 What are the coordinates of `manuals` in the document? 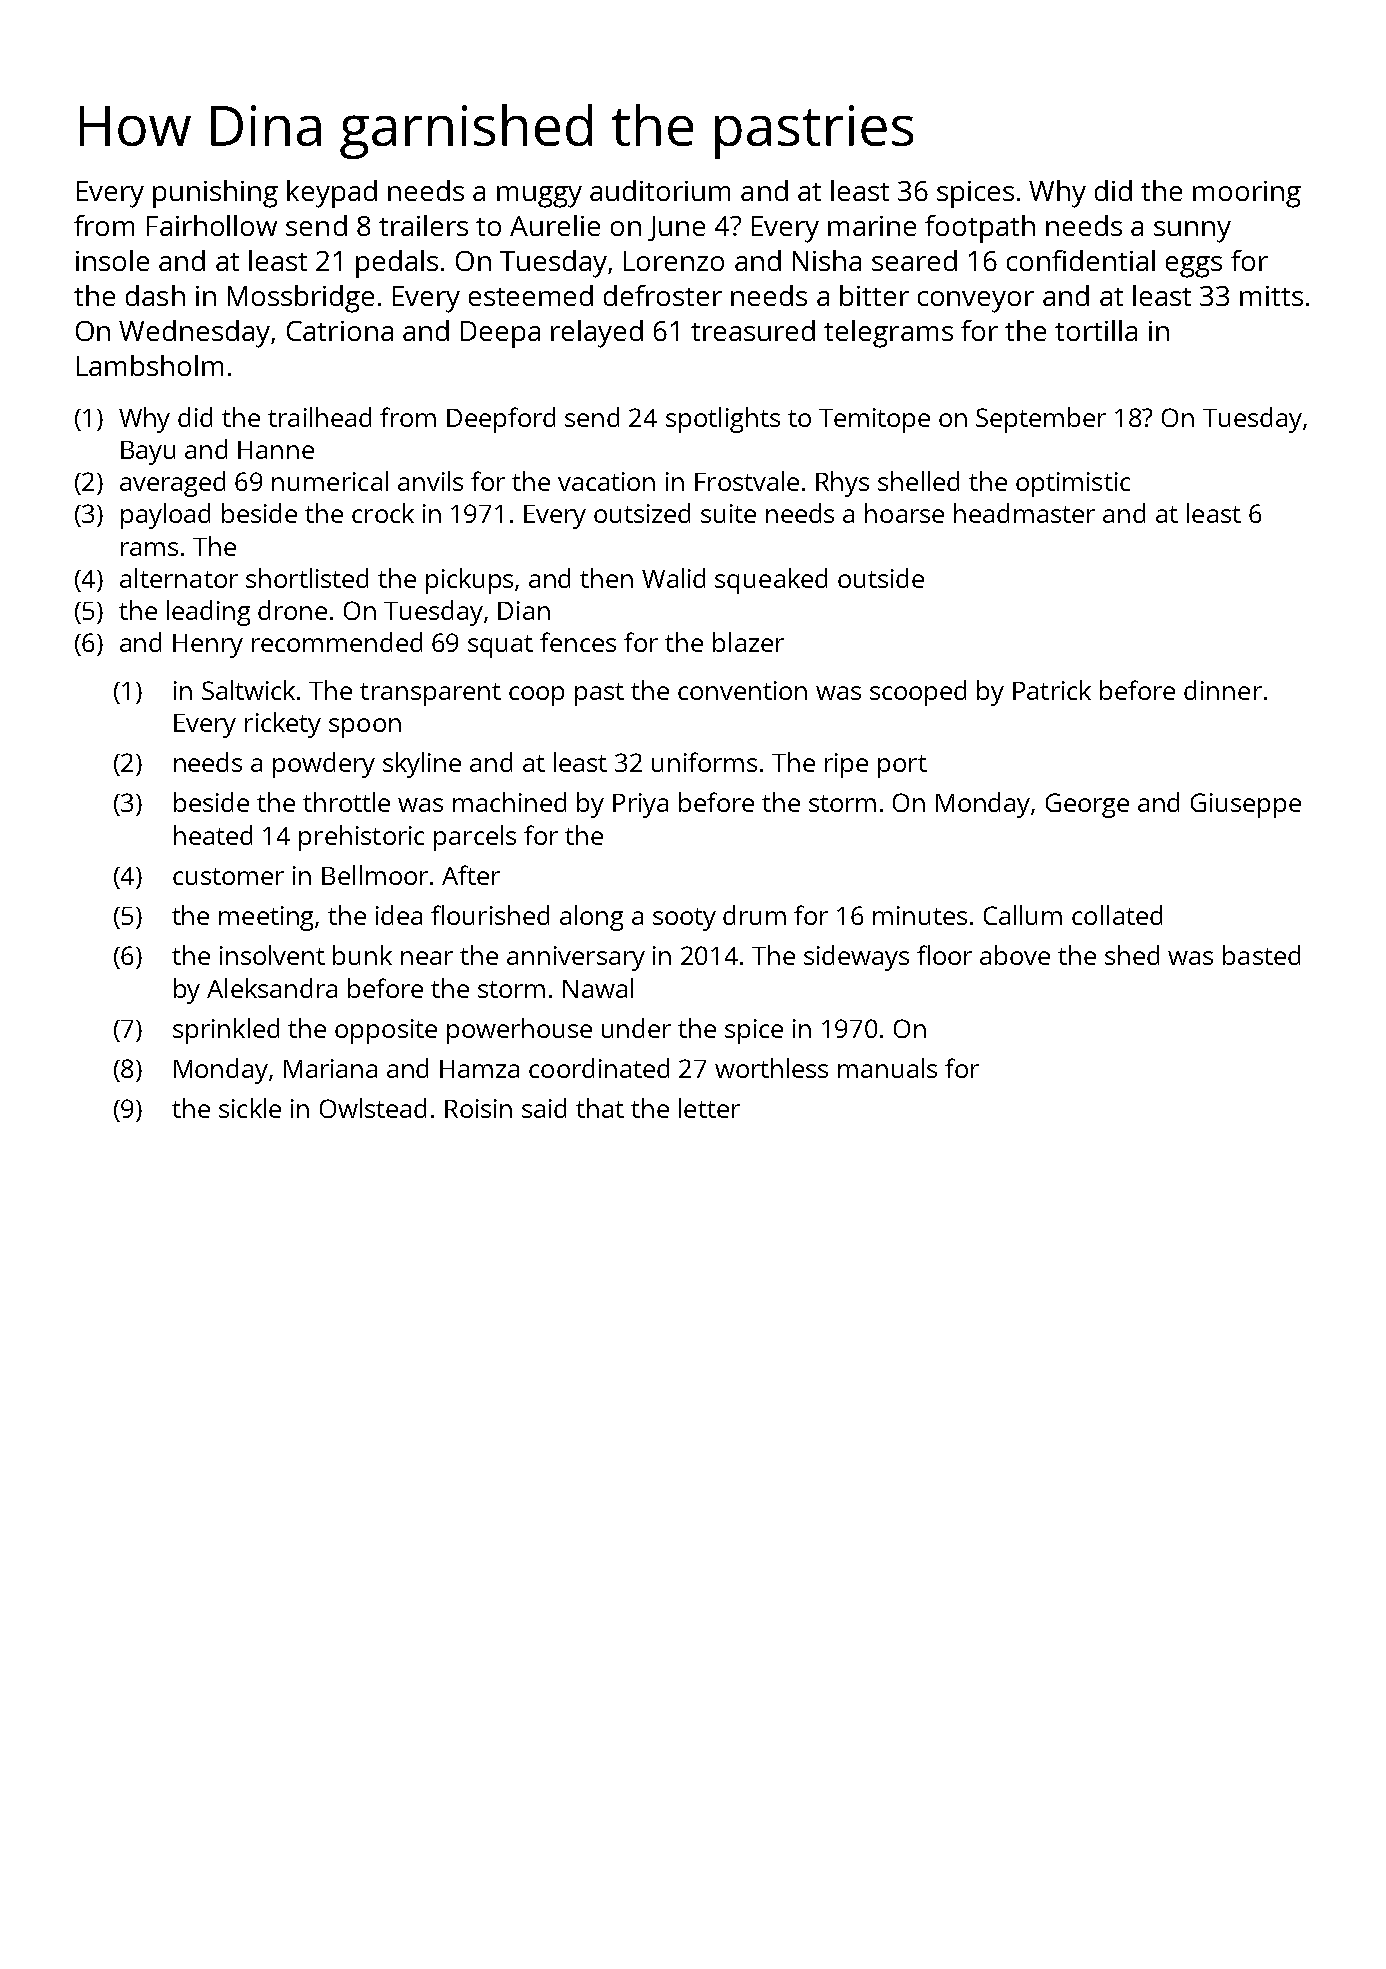 It's located at (887, 1068).
